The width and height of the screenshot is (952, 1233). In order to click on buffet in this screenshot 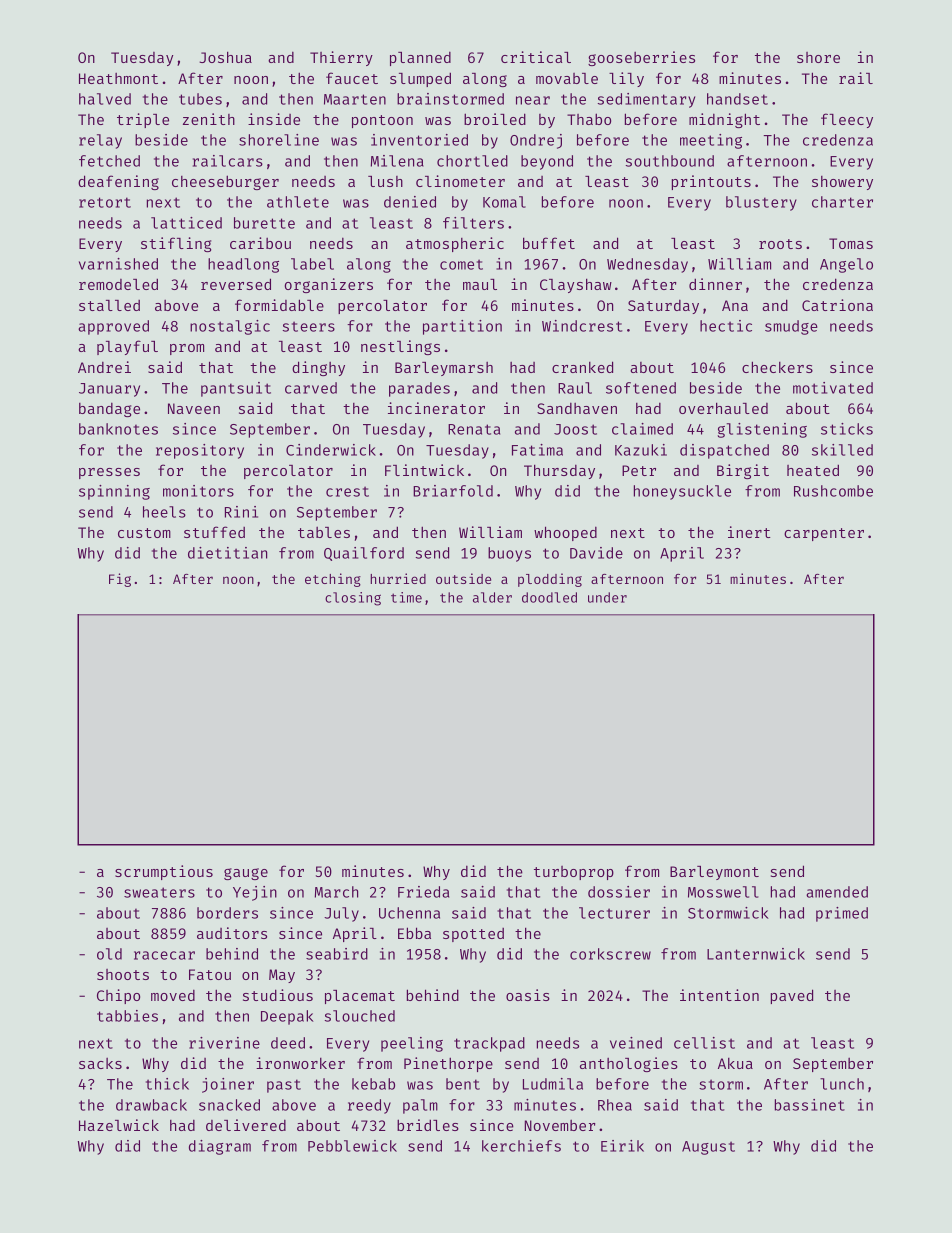, I will do `click(549, 243)`.
